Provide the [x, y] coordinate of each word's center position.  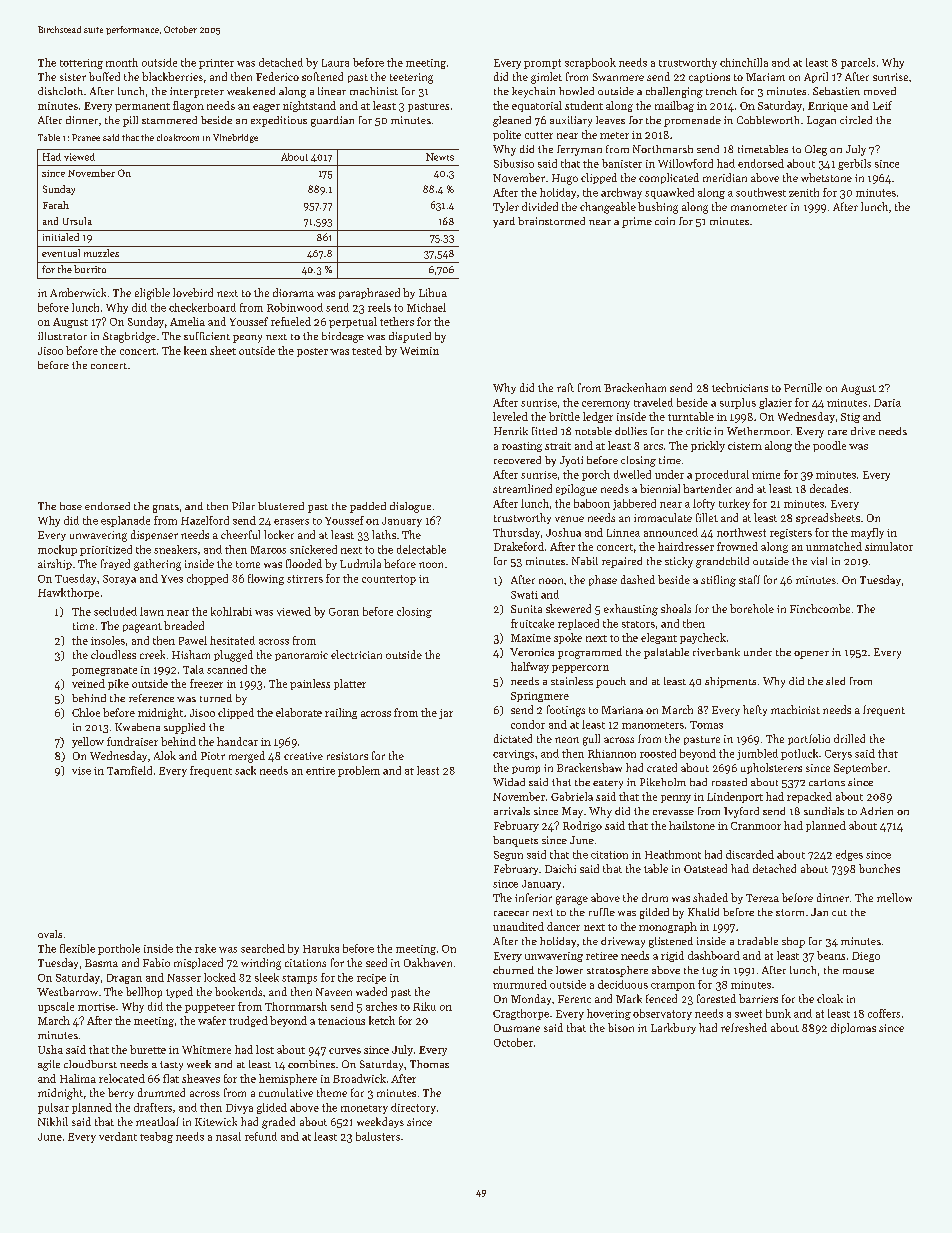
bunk [778, 1013]
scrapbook [590, 63]
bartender [707, 488]
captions [709, 78]
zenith [804, 192]
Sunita [526, 609]
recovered [517, 460]
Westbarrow [67, 991]
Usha [50, 1049]
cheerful [240, 534]
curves [345, 1051]
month [122, 62]
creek [152, 654]
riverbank [716, 652]
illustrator [62, 336]
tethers [397, 321]
